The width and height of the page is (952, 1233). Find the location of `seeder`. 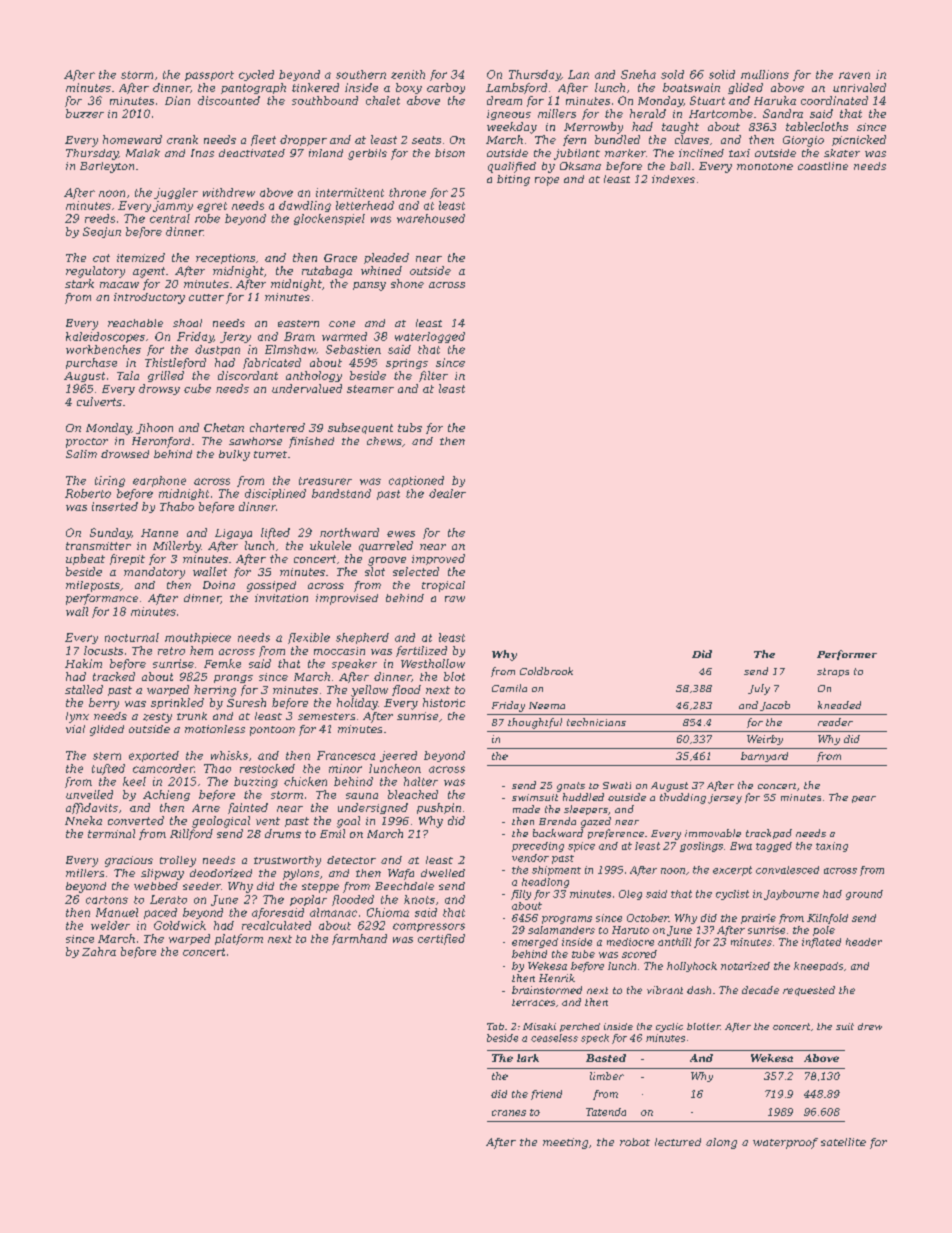

seeder is located at coordinates (202, 886).
